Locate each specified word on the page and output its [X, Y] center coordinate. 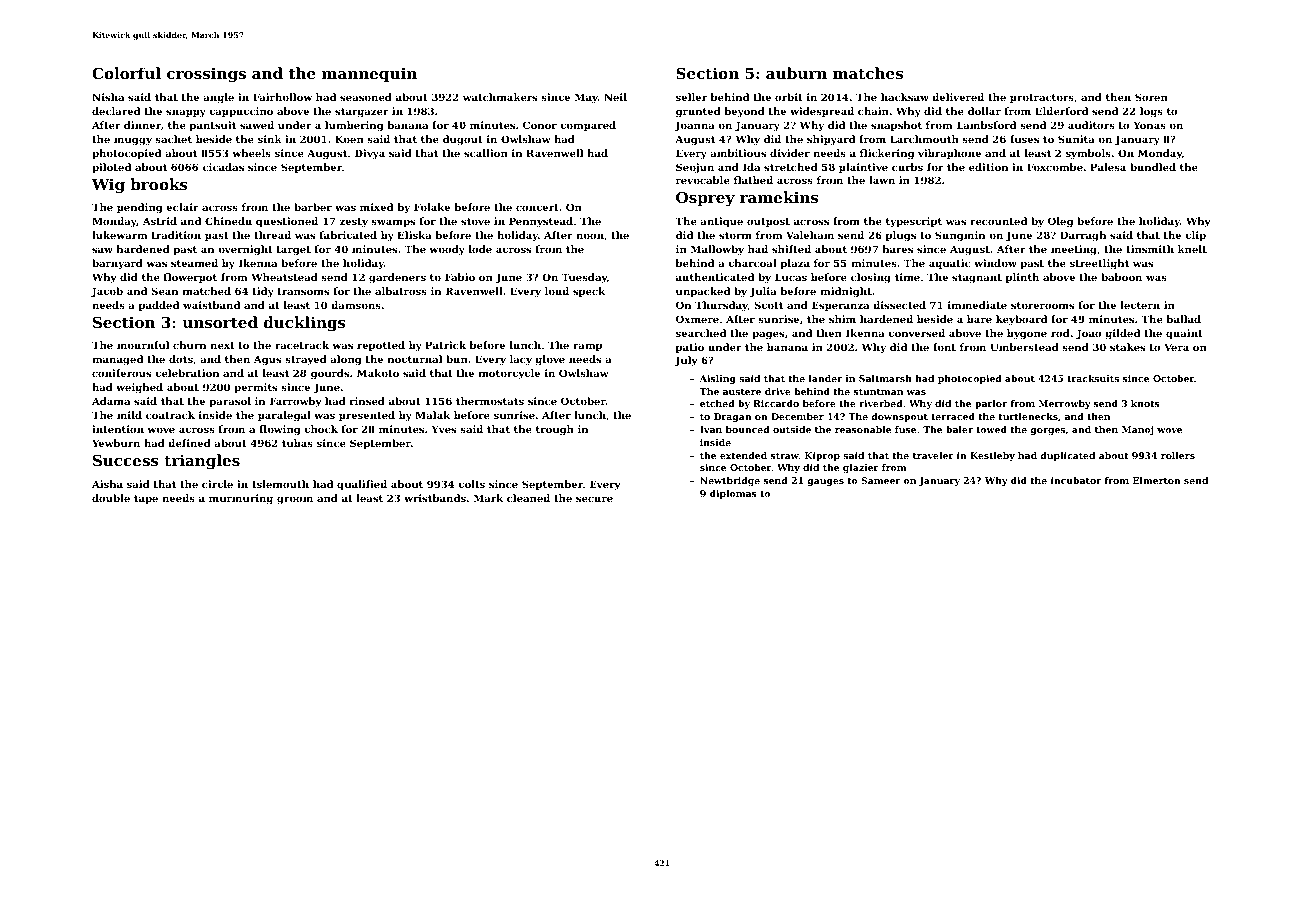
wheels [252, 153]
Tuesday [584, 278]
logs [1151, 112]
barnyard [117, 264]
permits [255, 388]
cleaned [528, 498]
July [686, 361]
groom [295, 500]
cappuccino [241, 112]
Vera [1176, 347]
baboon [1121, 277]
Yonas [1149, 125]
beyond [744, 112]
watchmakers [500, 97]
